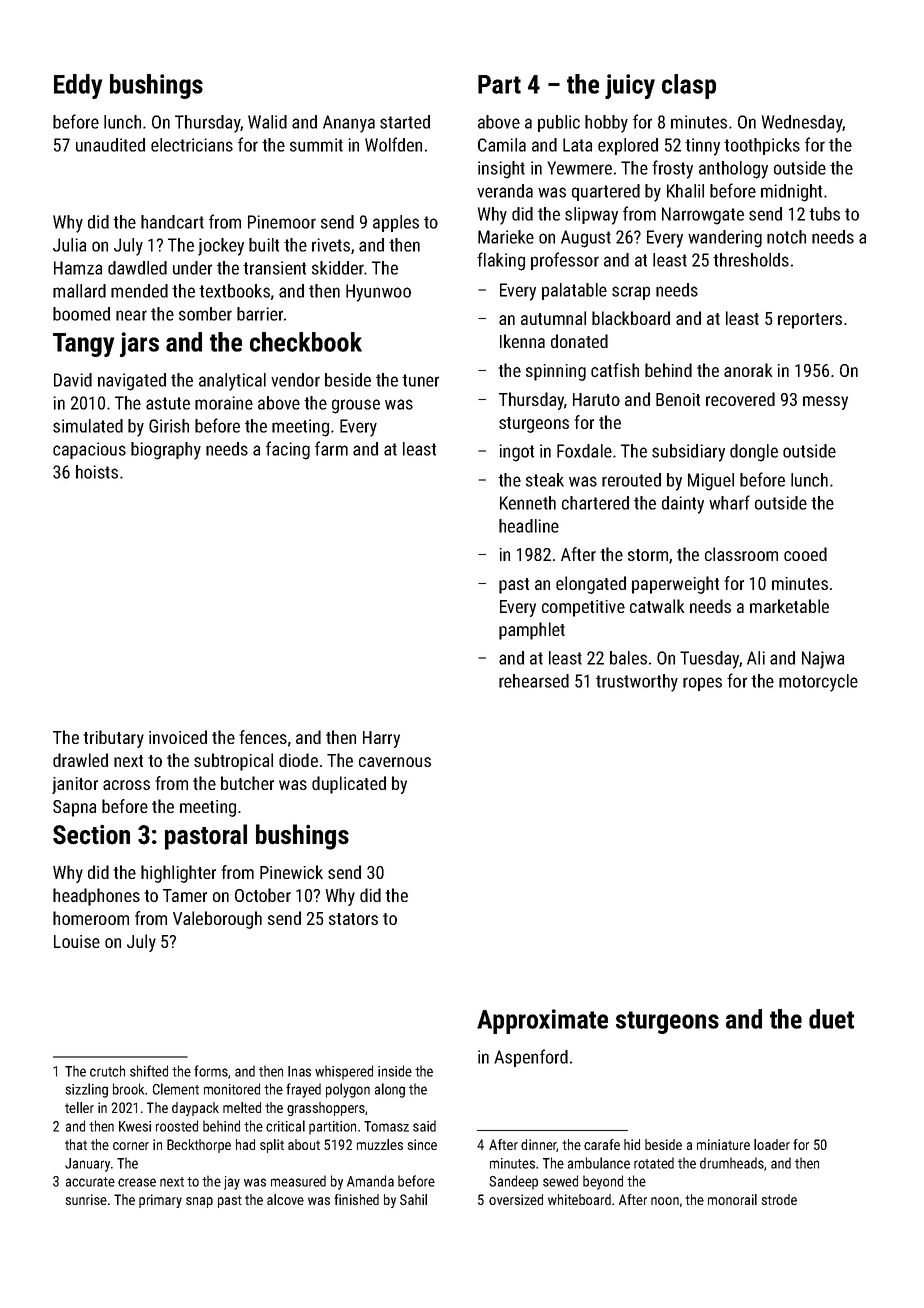 The width and height of the screenshot is (924, 1308). I want to click on strode, so click(779, 1199).
